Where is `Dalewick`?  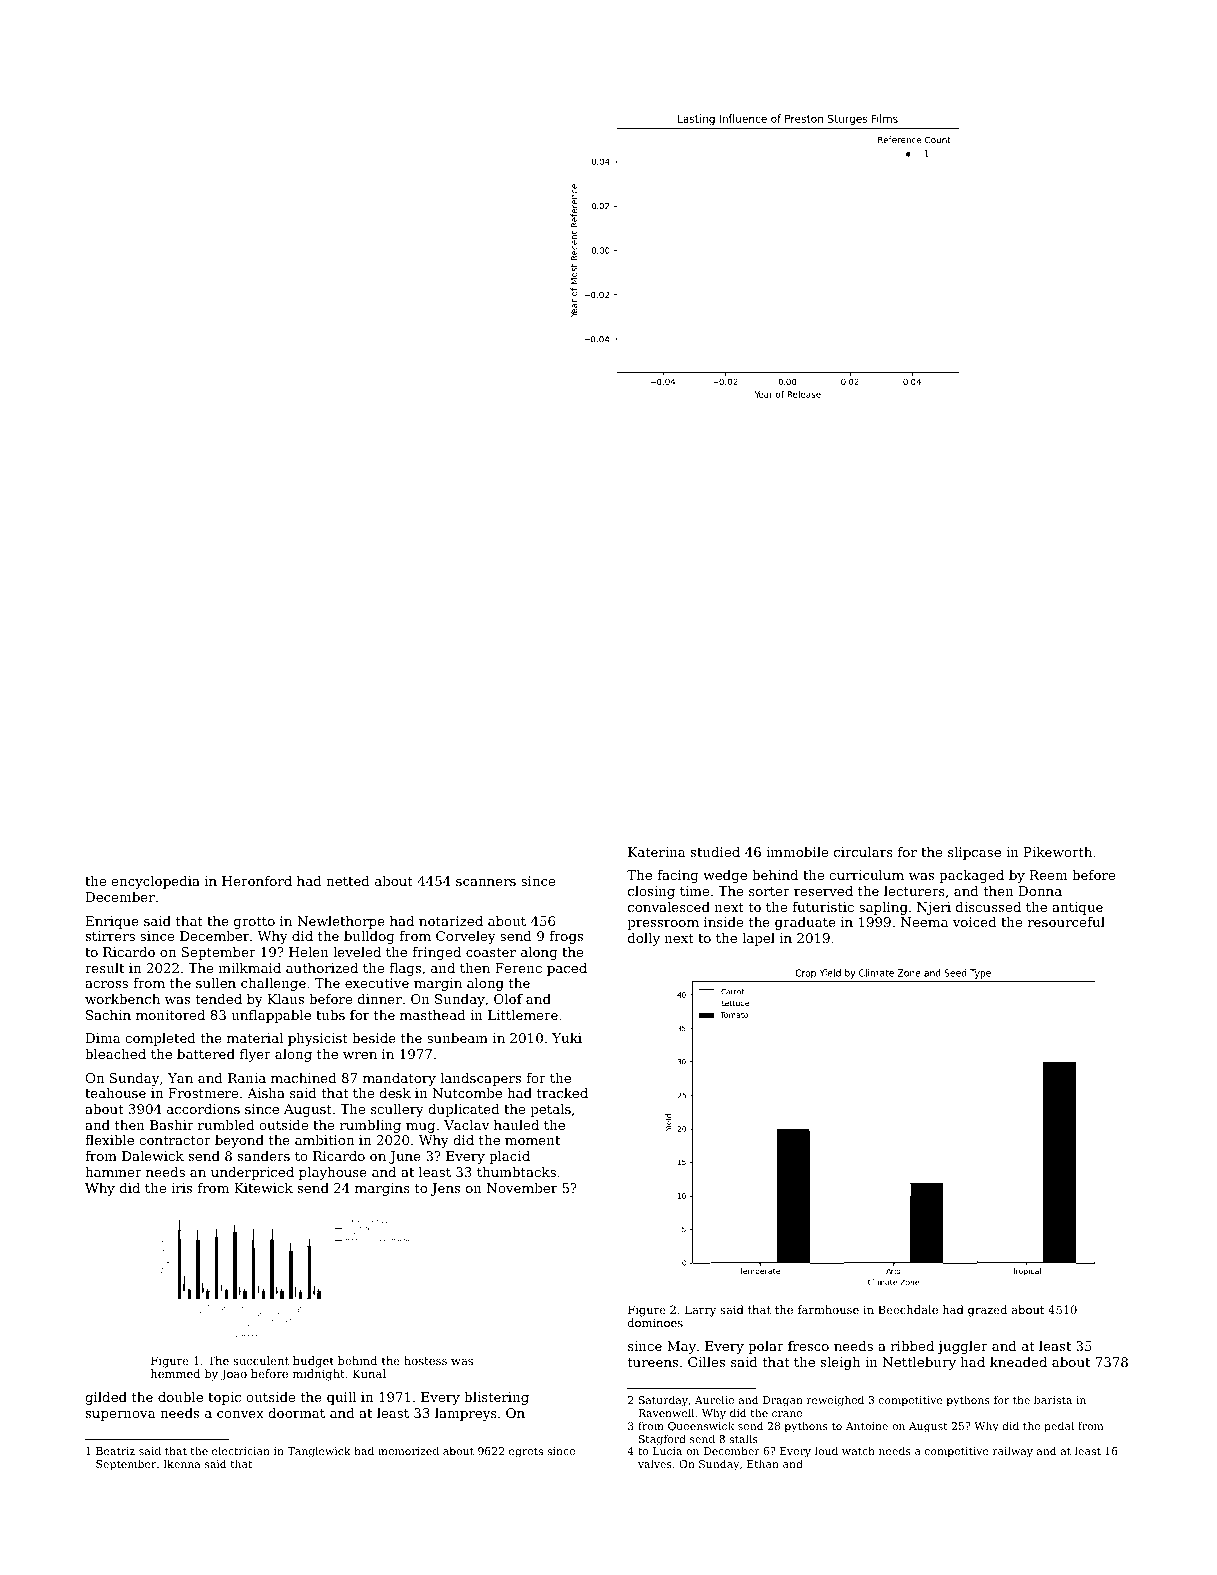
Dalewick is located at coordinates (153, 1156).
